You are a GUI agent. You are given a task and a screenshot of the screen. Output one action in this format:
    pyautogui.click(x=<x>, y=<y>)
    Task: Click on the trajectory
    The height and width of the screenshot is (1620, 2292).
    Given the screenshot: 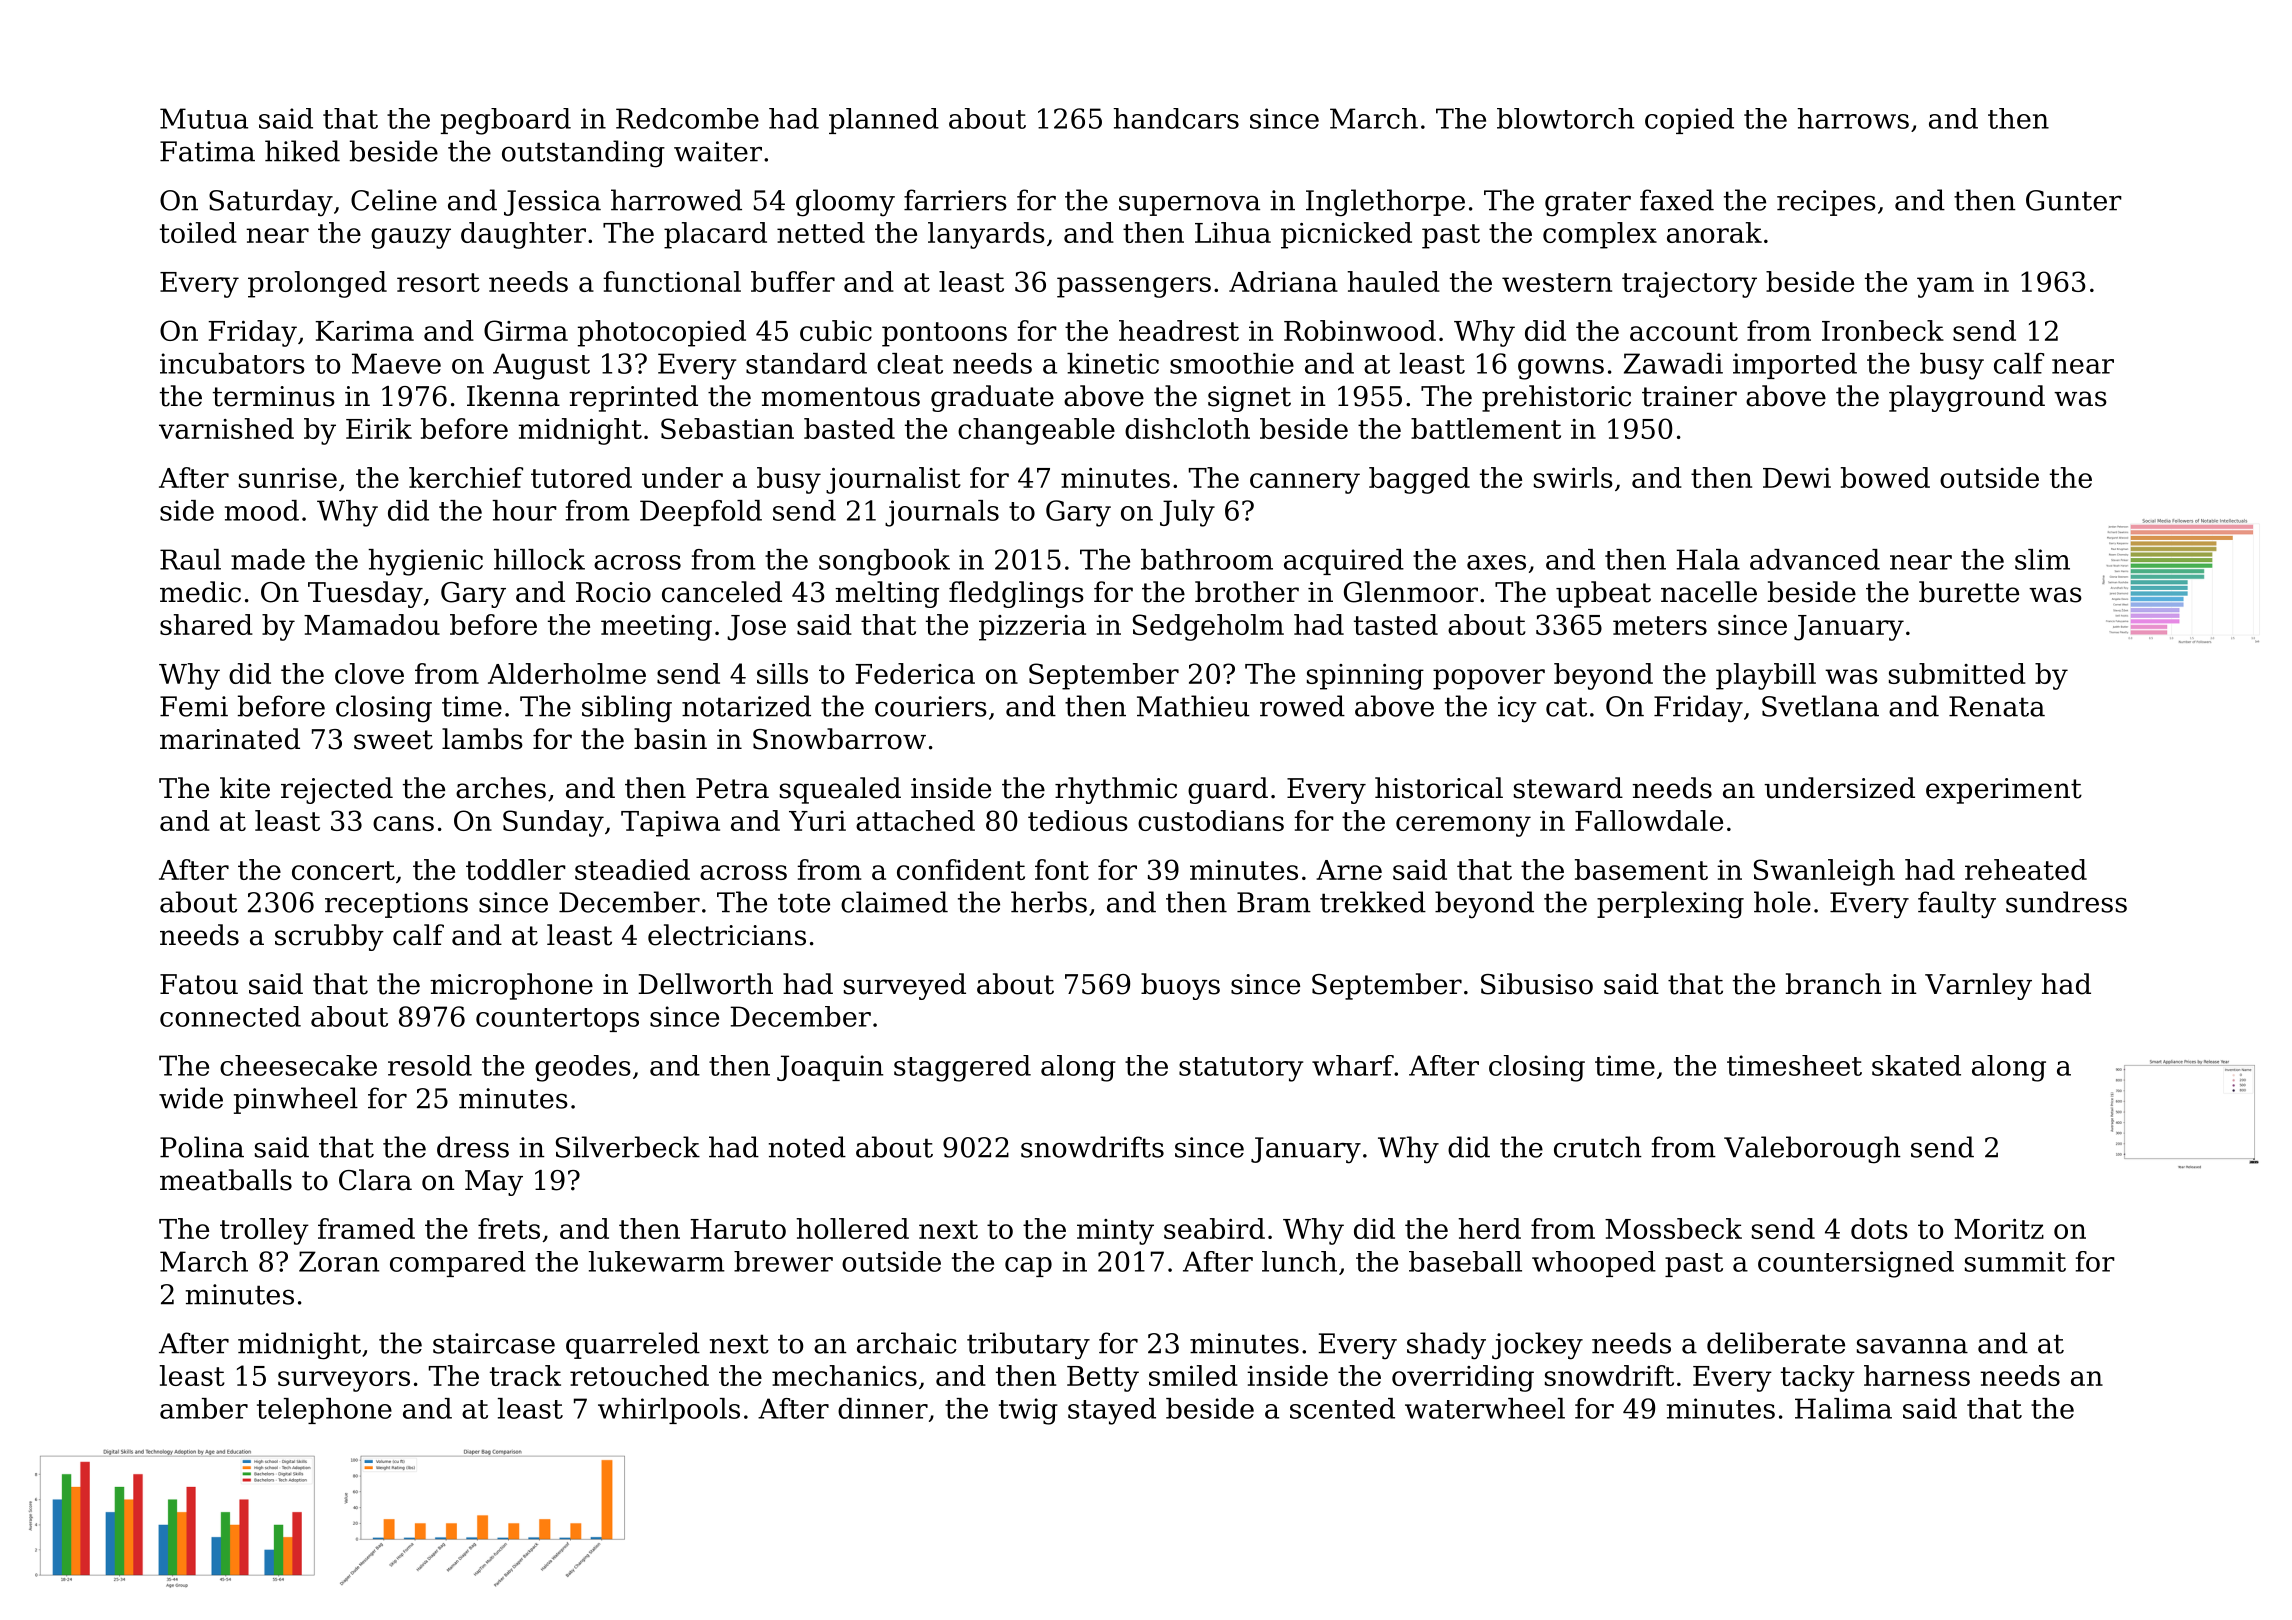 What is the action you would take?
    pyautogui.click(x=1689, y=285)
